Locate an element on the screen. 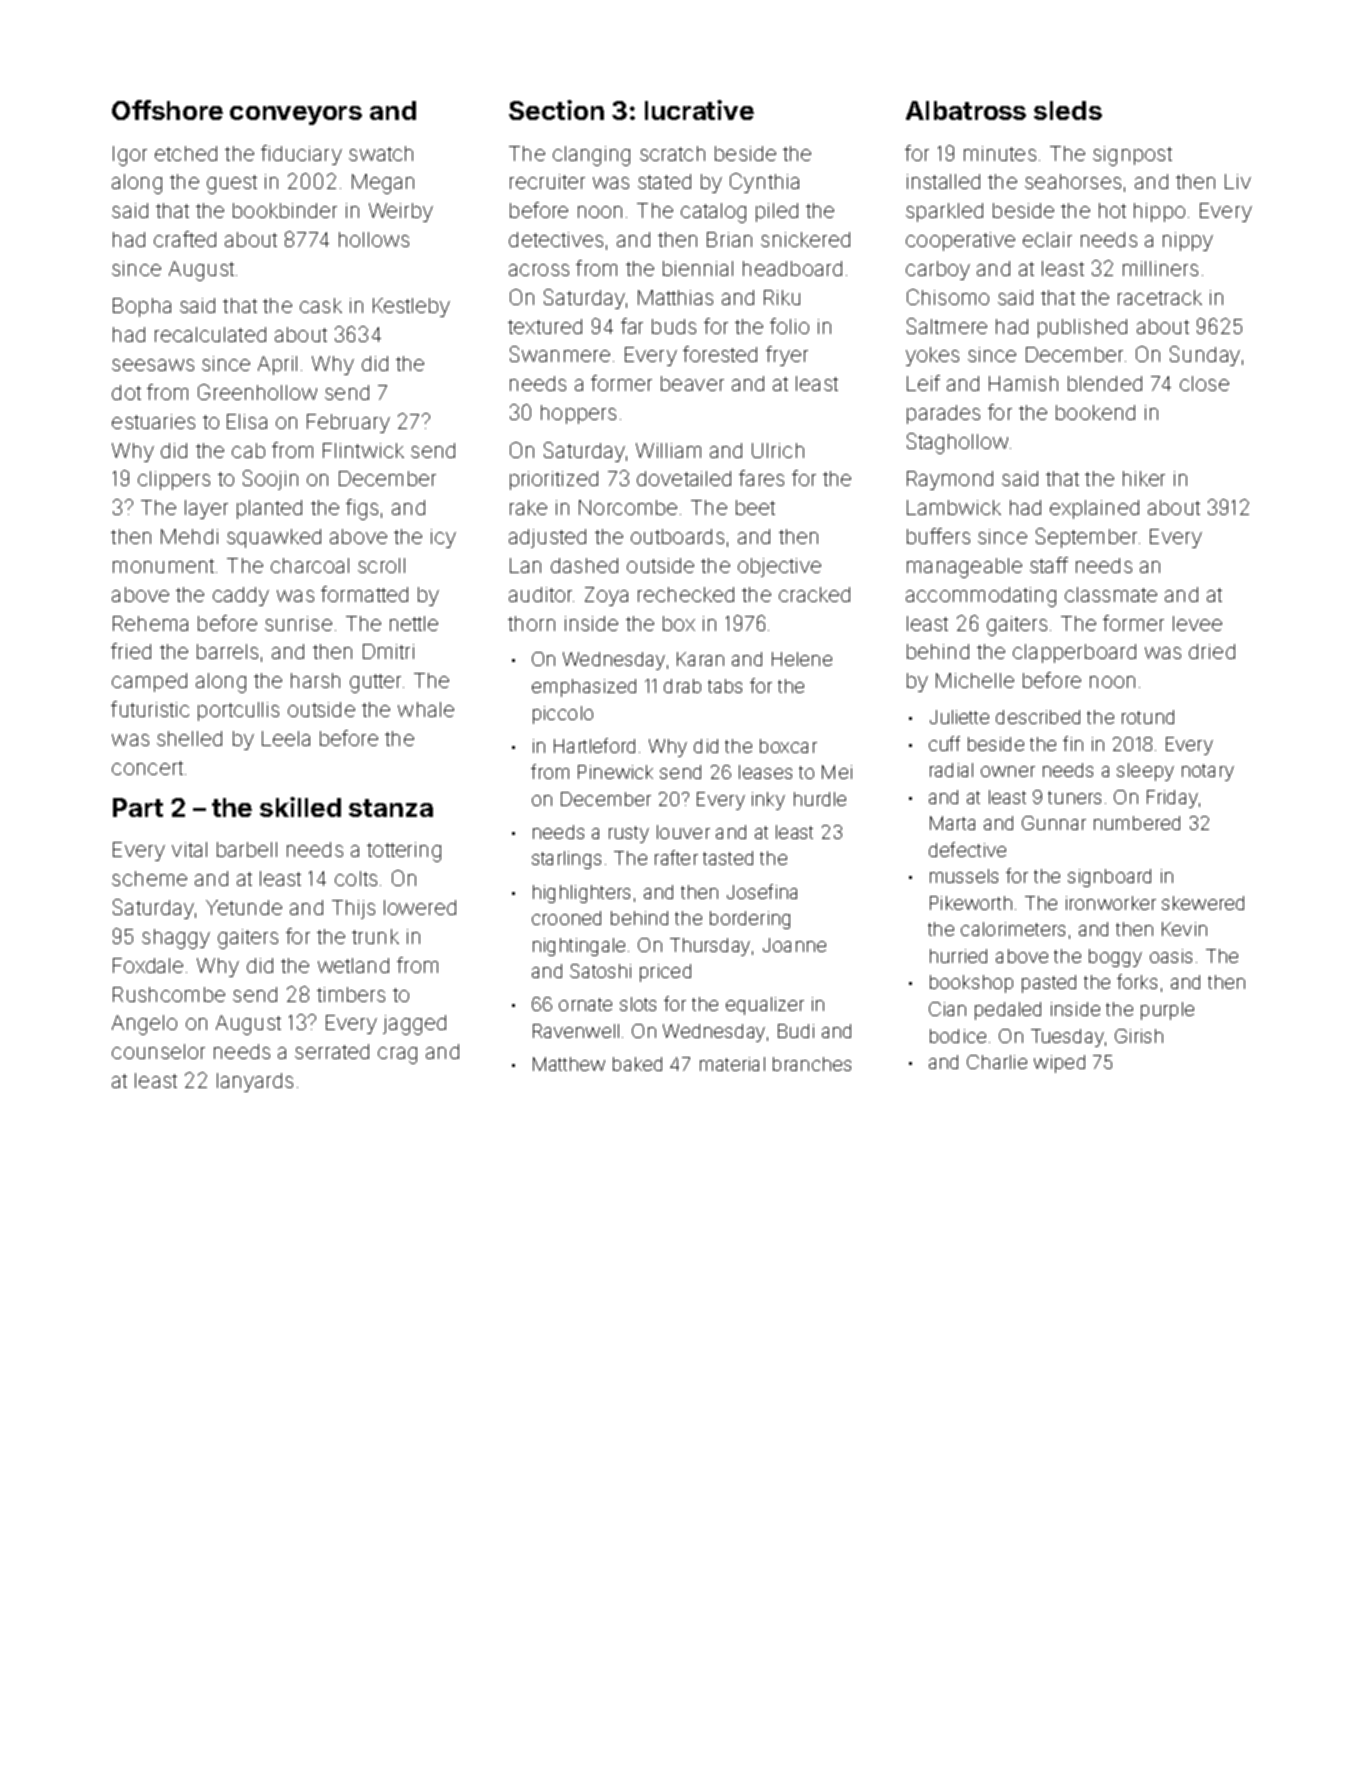  lanyards is located at coordinates (255, 1082).
